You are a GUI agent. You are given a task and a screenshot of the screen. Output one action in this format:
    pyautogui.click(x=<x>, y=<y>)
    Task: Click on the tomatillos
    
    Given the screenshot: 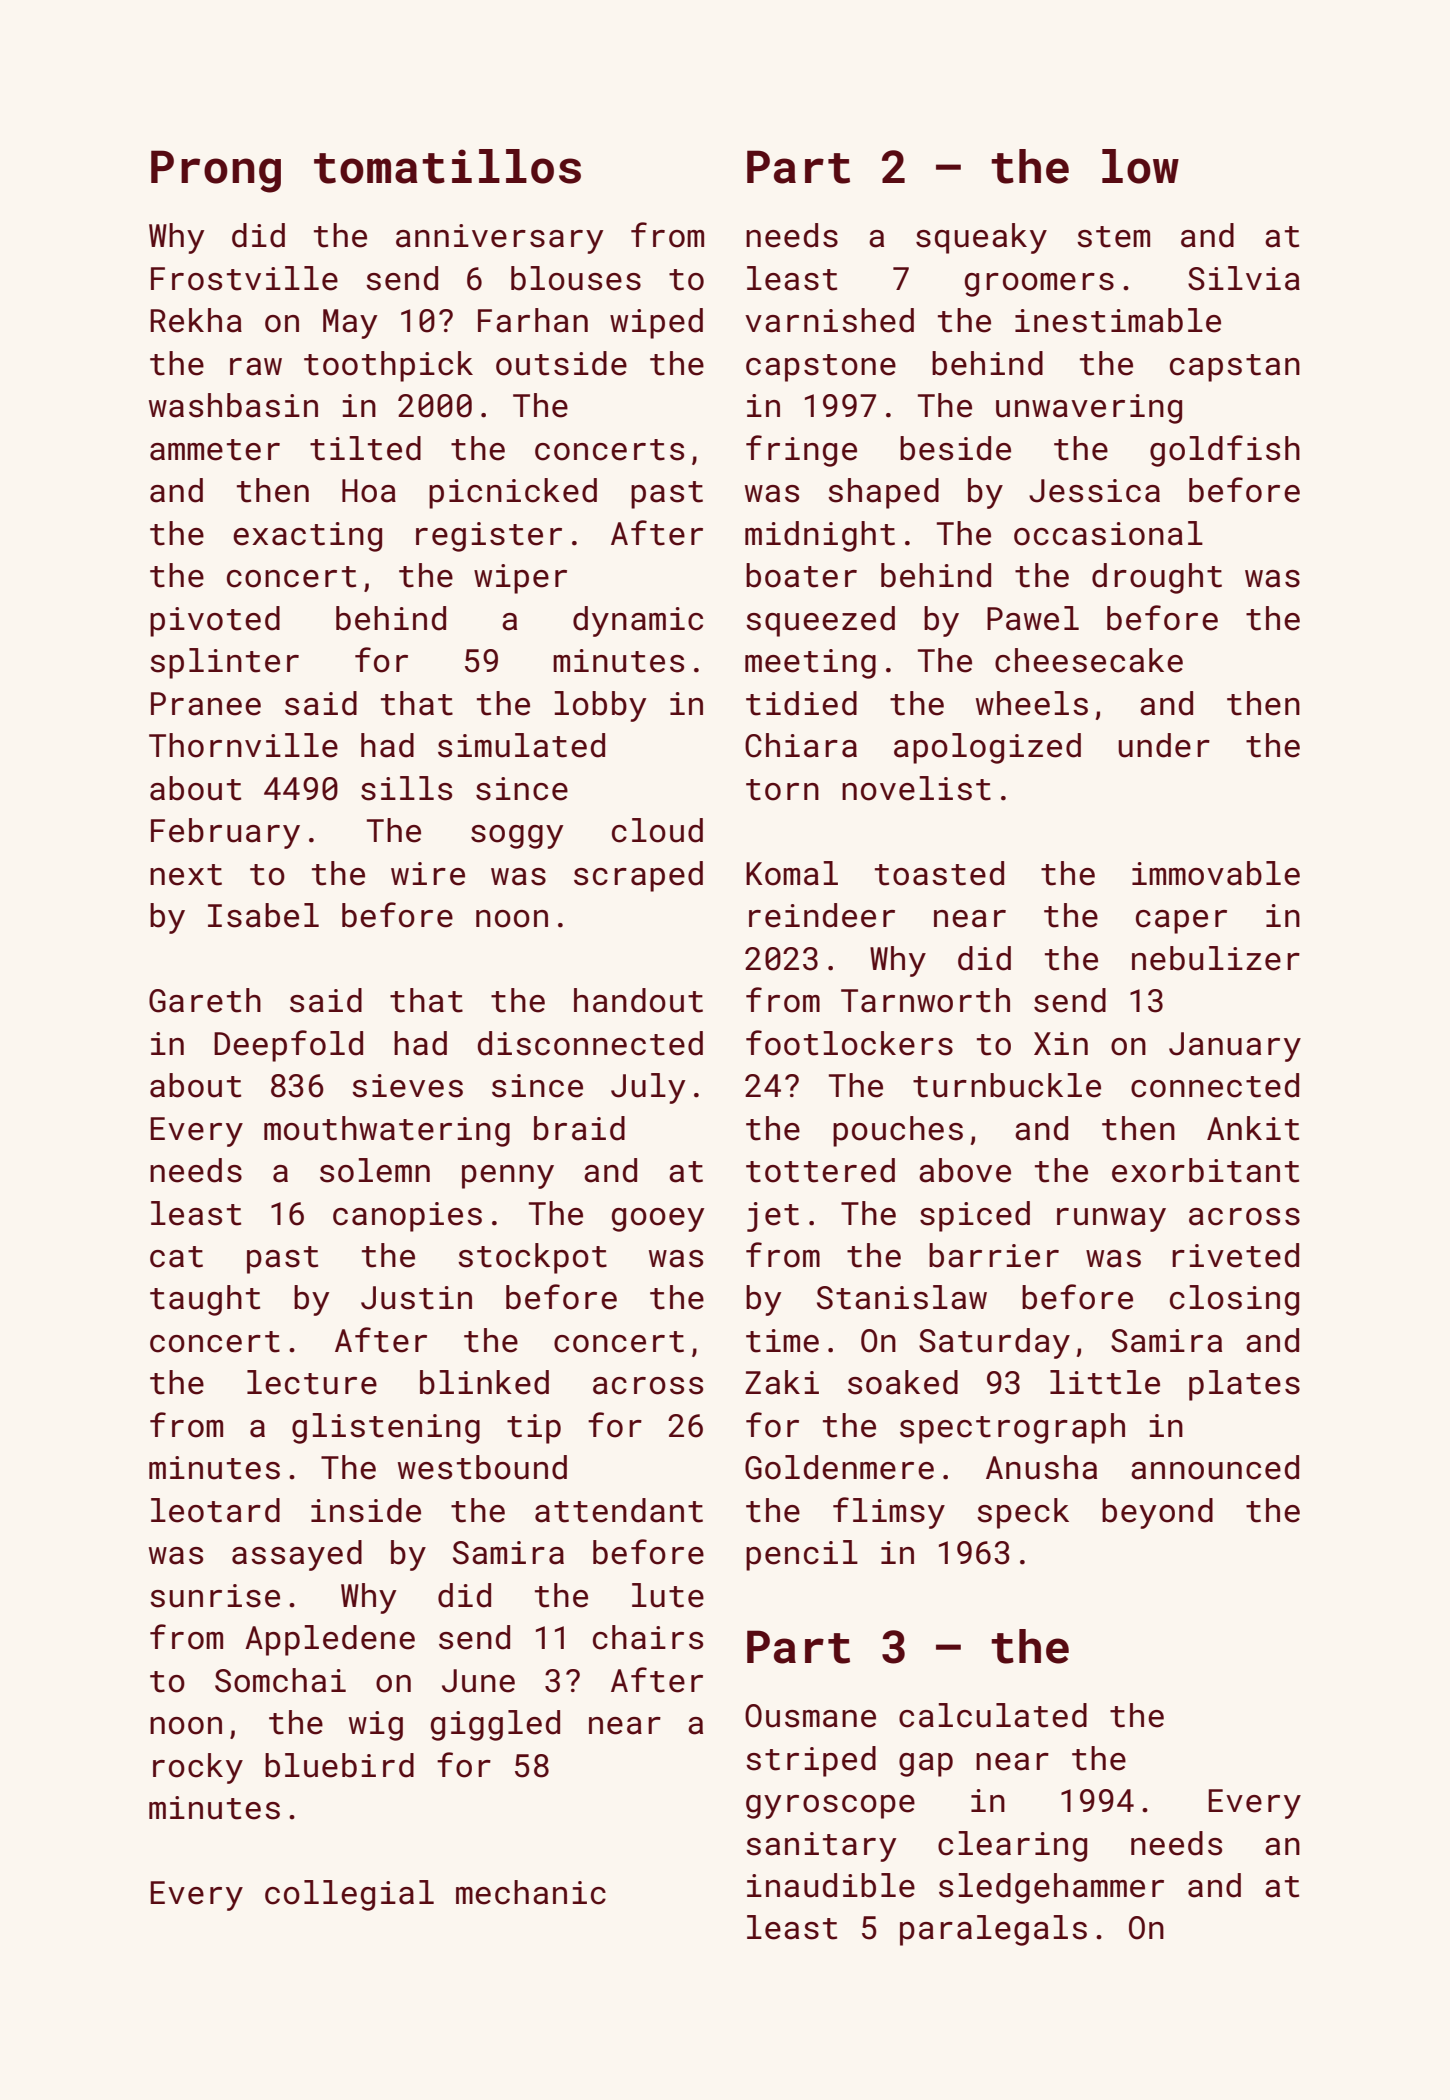 What is the action you would take?
    pyautogui.click(x=447, y=166)
